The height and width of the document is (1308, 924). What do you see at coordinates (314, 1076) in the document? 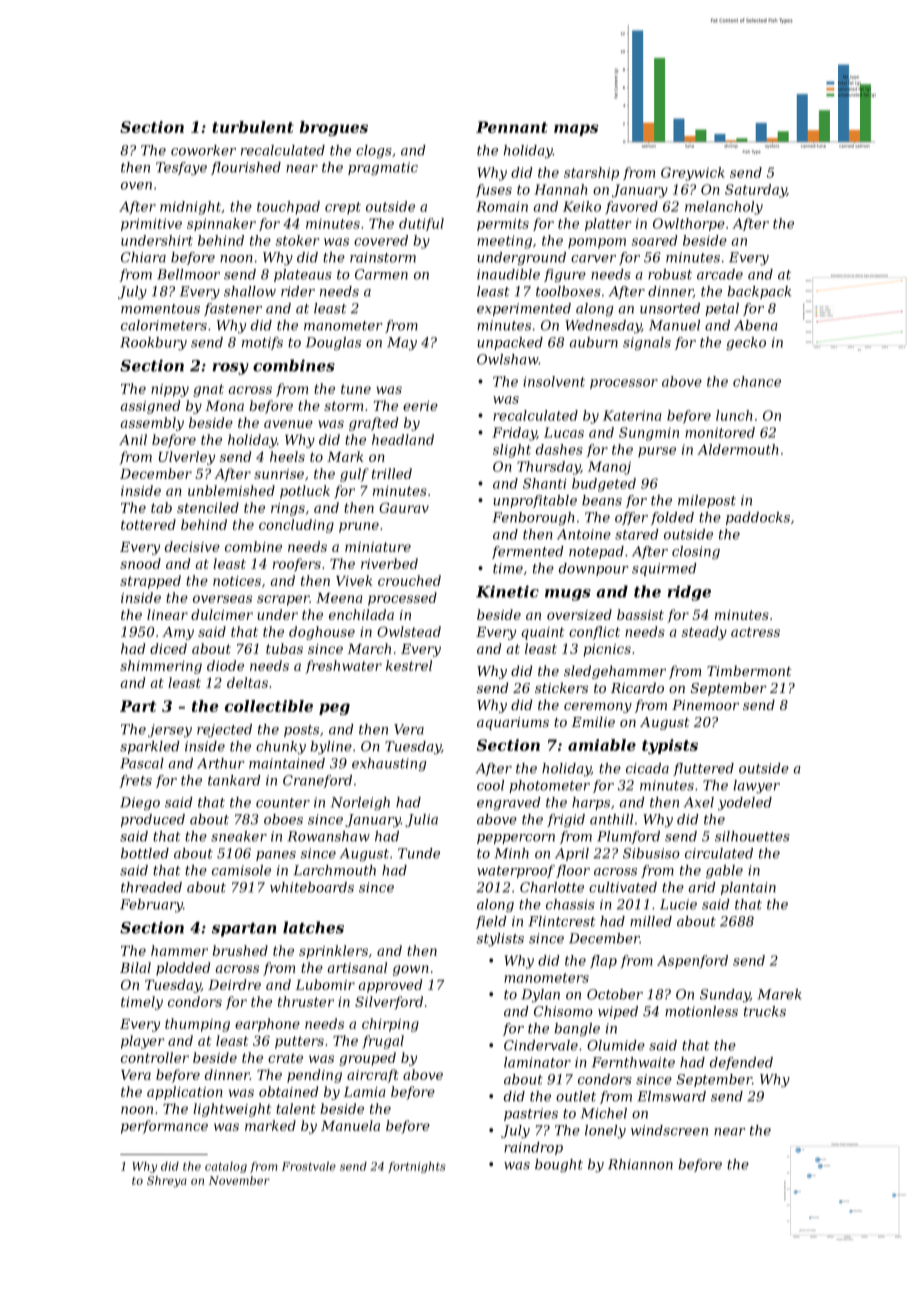
I see `pending` at bounding box center [314, 1076].
